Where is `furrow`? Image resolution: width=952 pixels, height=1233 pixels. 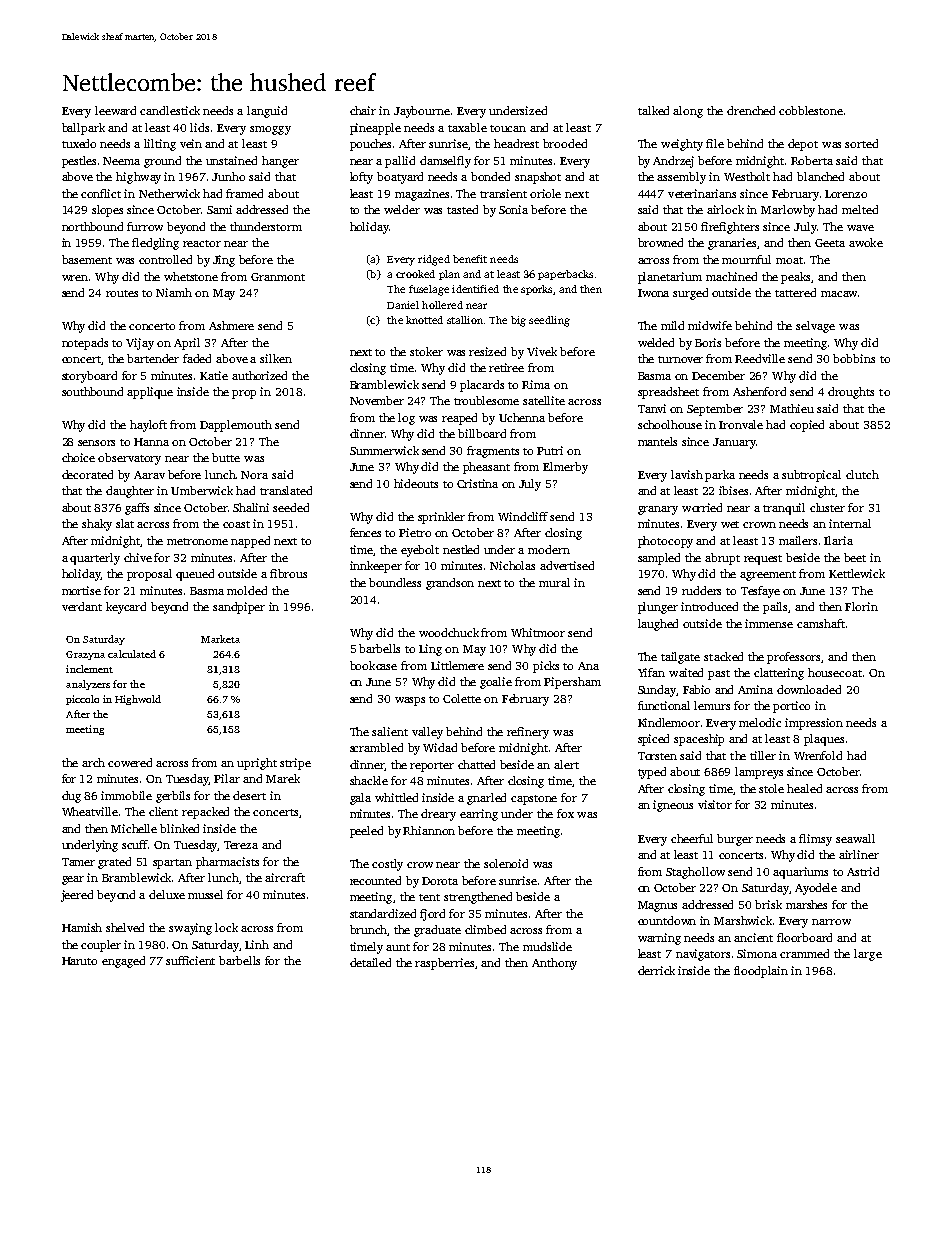 furrow is located at coordinates (145, 226).
